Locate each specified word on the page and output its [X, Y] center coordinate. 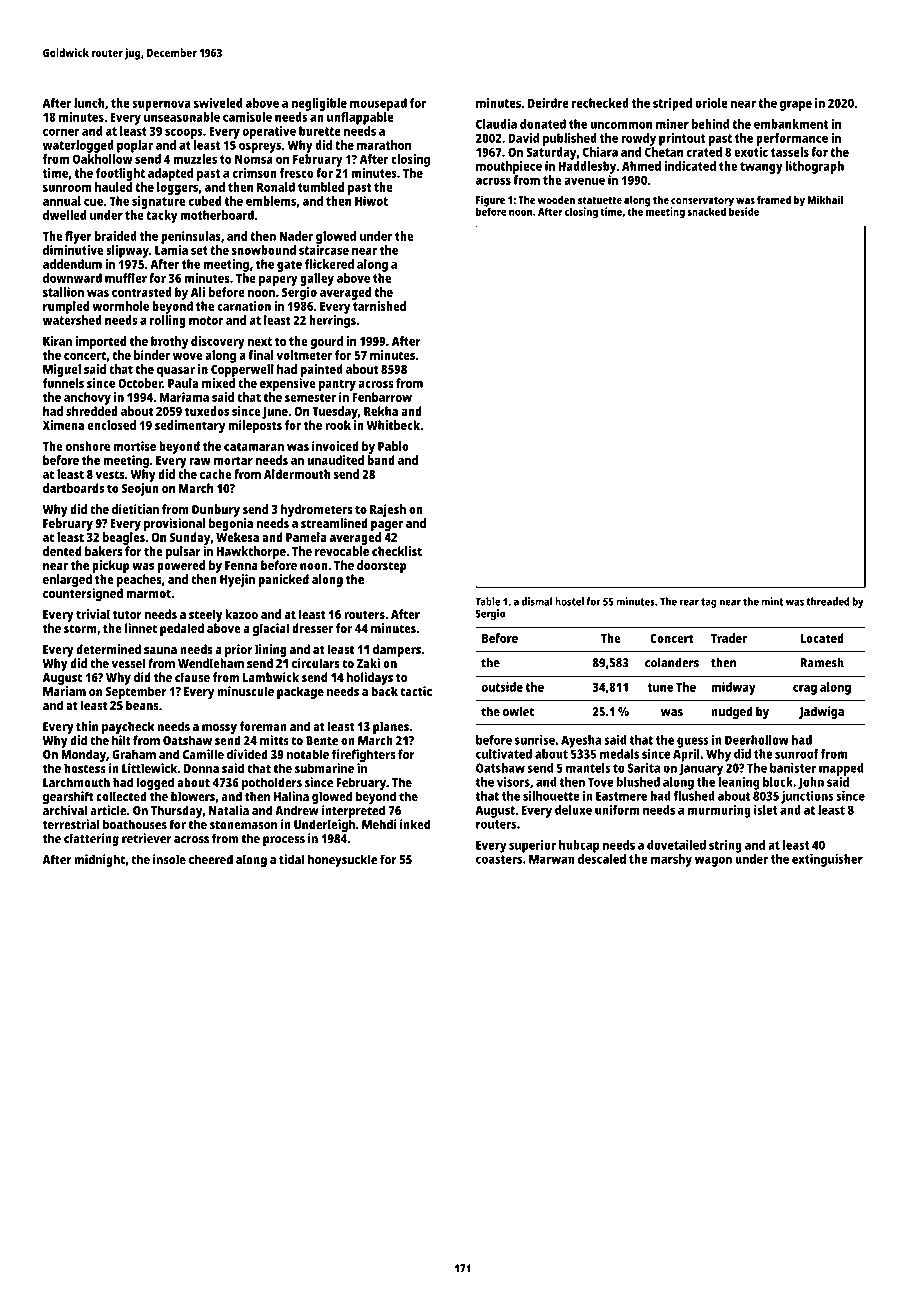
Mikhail [825, 199]
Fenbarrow [382, 397]
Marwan [552, 859]
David [523, 138]
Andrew [297, 810]
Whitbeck [393, 425]
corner [61, 132]
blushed [638, 782]
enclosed [111, 425]
